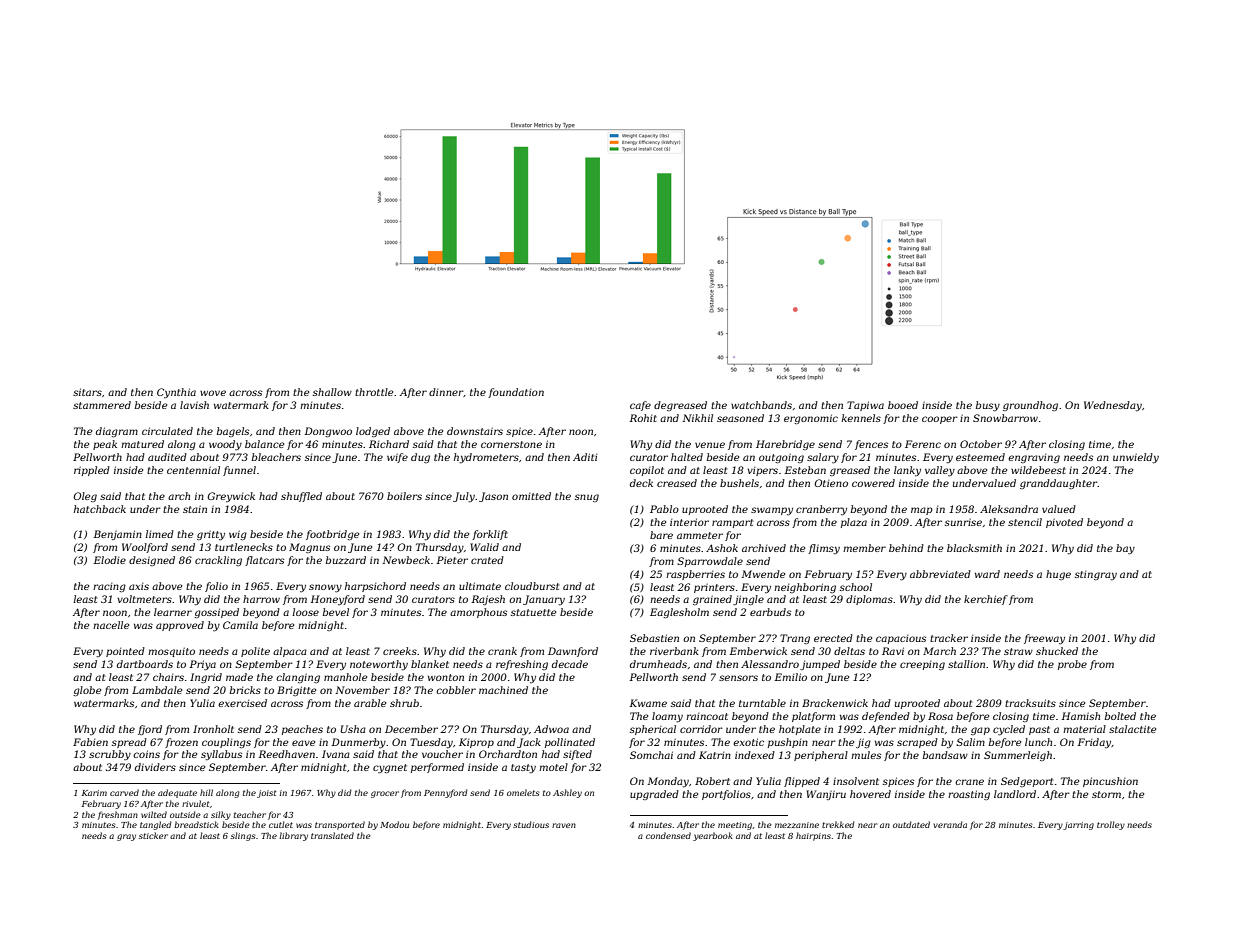  Describe the element at coordinates (145, 548) in the screenshot. I see `Woolford` at that location.
